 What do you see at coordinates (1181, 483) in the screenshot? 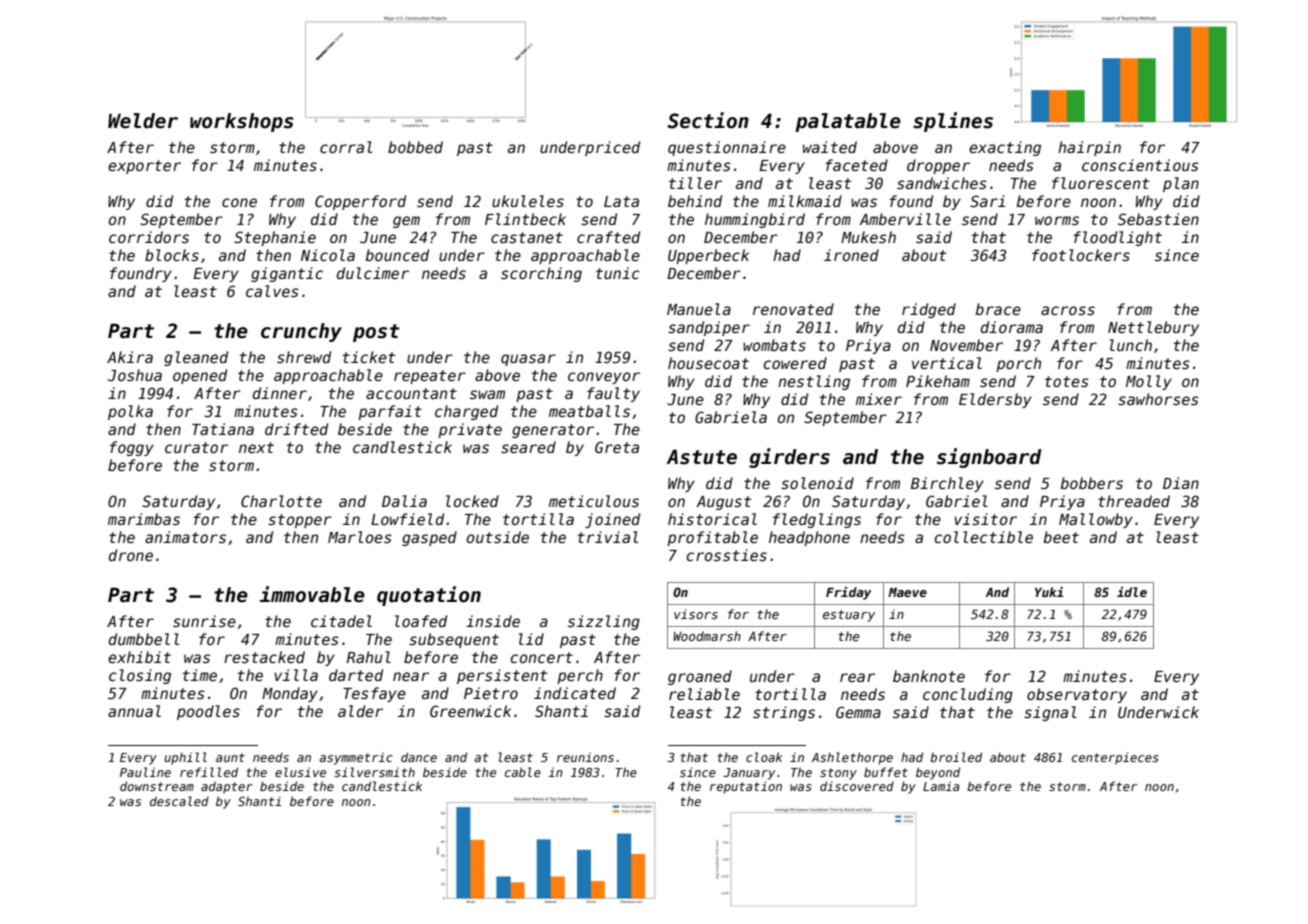
I see `Dian` at bounding box center [1181, 483].
